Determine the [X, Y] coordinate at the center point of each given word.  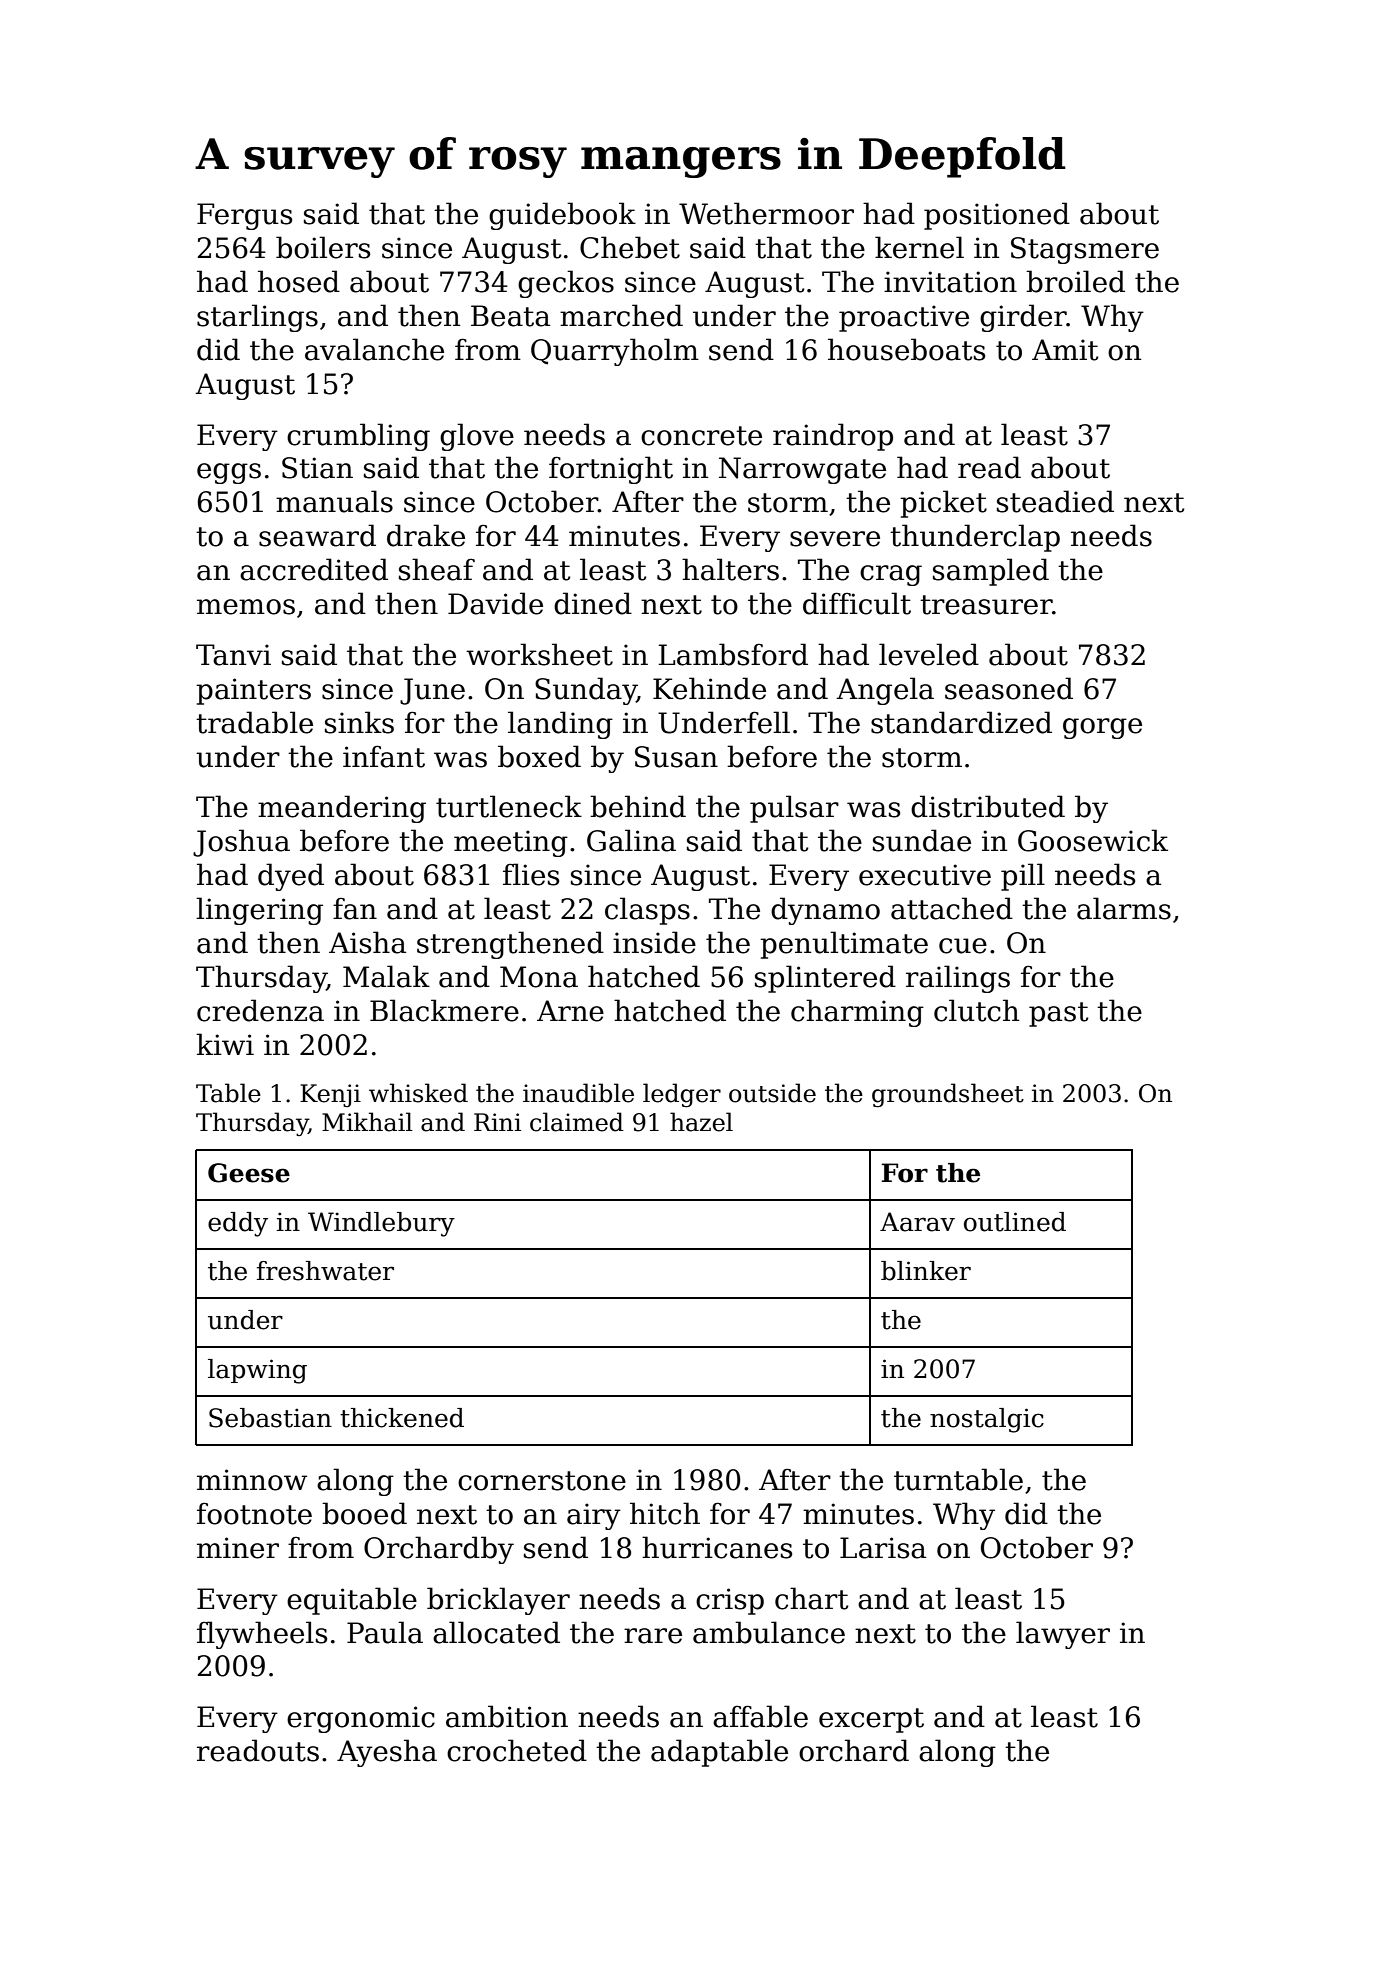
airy [594, 1516]
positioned [997, 216]
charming [857, 1013]
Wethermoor [766, 213]
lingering [259, 911]
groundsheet [948, 1095]
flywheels [262, 1635]
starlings [257, 318]
